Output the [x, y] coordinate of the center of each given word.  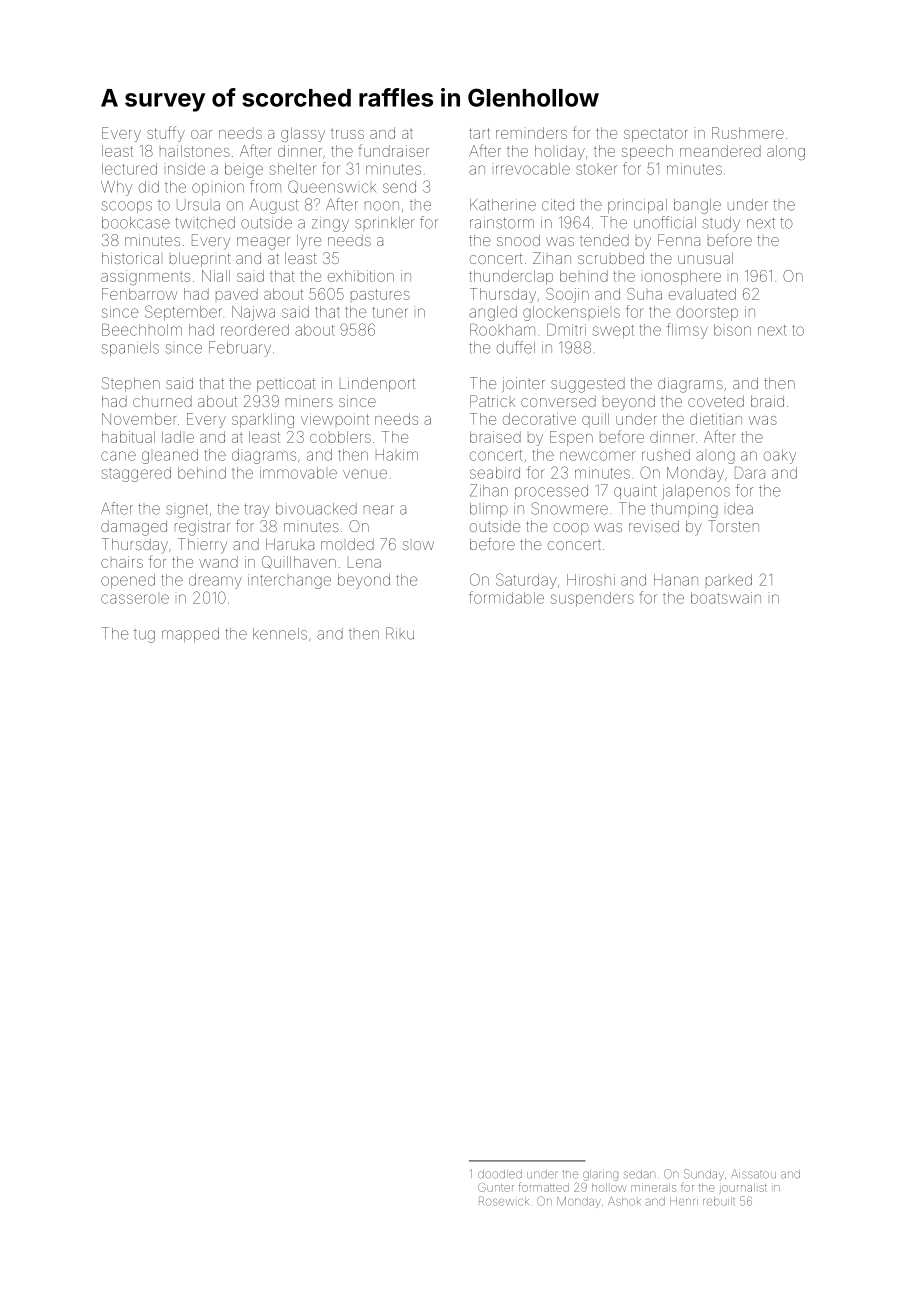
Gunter [496, 1187]
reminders [531, 133]
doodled [500, 1174]
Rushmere [748, 133]
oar [201, 134]
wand [218, 562]
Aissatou [753, 1174]
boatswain [726, 598]
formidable [506, 597]
